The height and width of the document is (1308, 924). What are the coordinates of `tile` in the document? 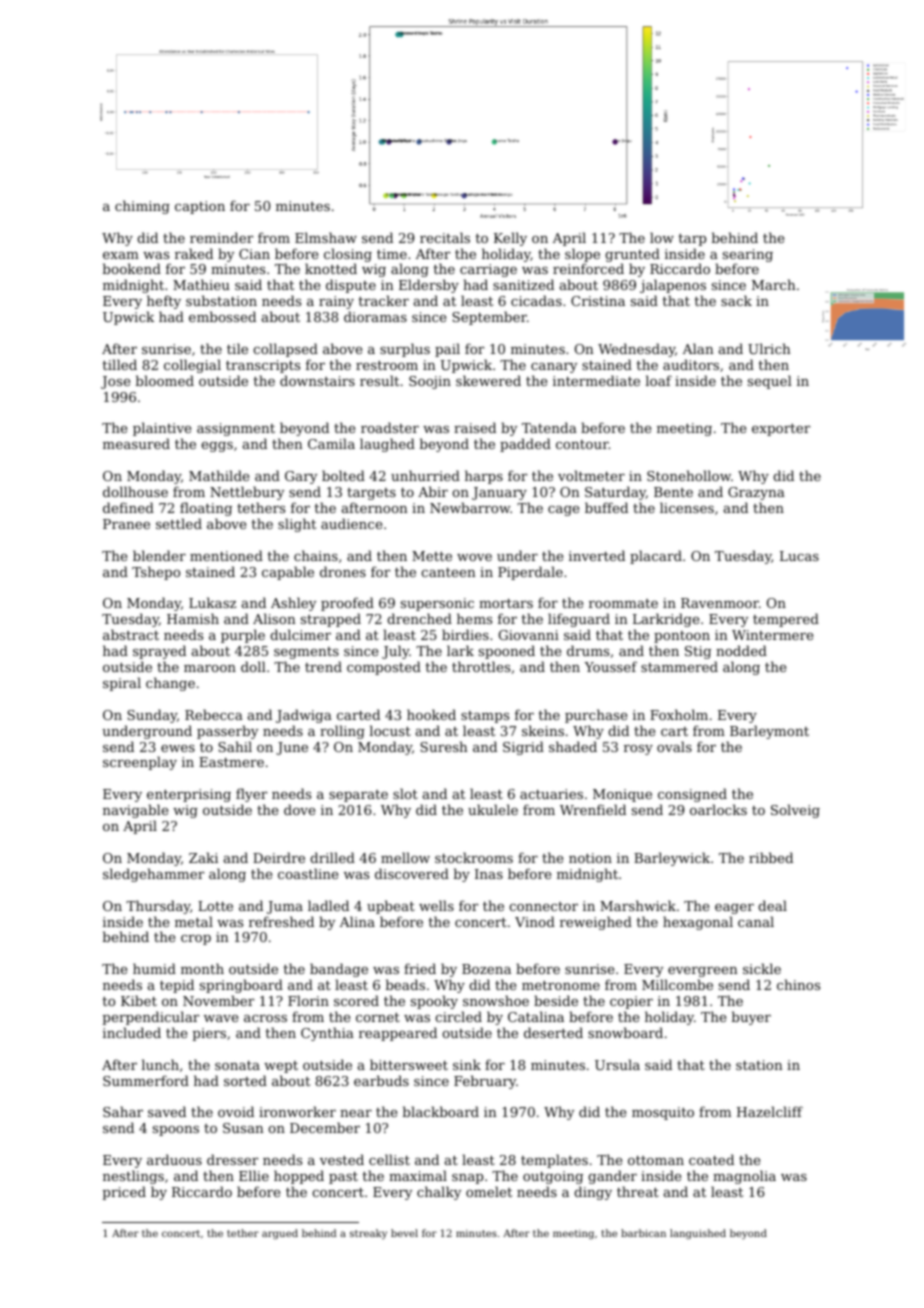 It's located at (237, 348).
